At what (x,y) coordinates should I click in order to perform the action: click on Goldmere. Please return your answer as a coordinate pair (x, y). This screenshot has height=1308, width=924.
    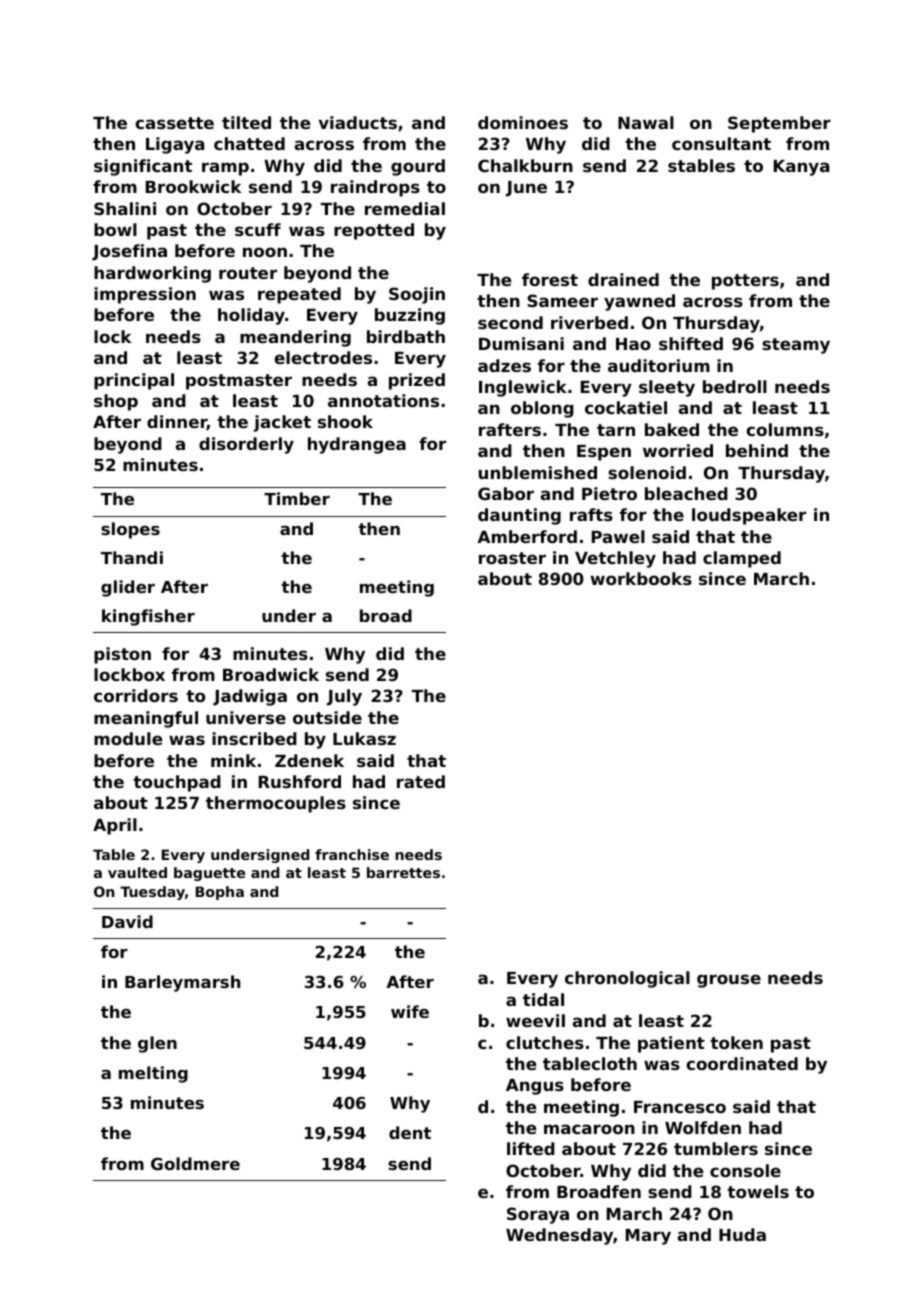
    Looking at the image, I should click on (195, 1163).
